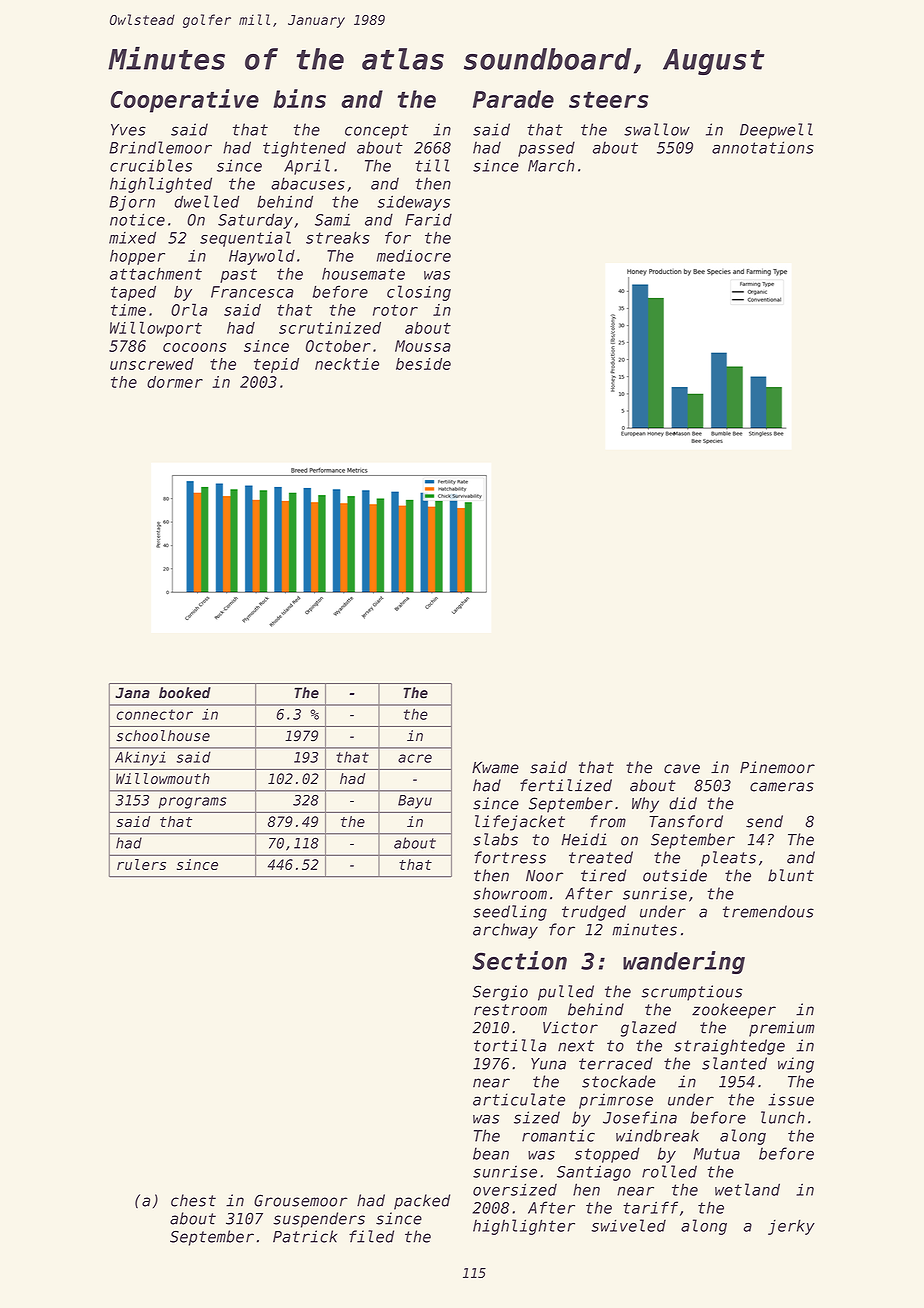  What do you see at coordinates (495, 767) in the document?
I see `Kwame` at bounding box center [495, 767].
